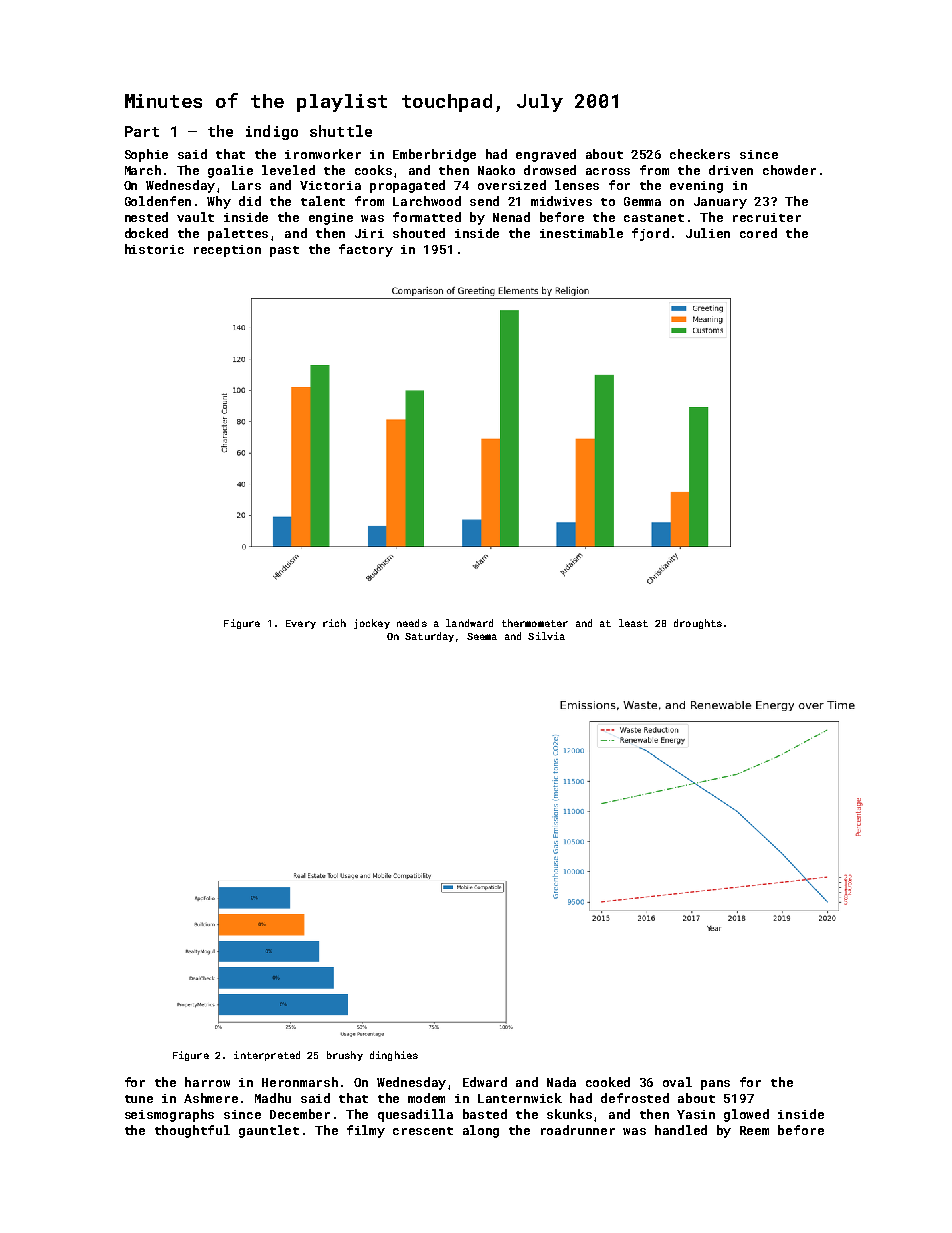 The image size is (952, 1233). I want to click on Every, so click(301, 624).
